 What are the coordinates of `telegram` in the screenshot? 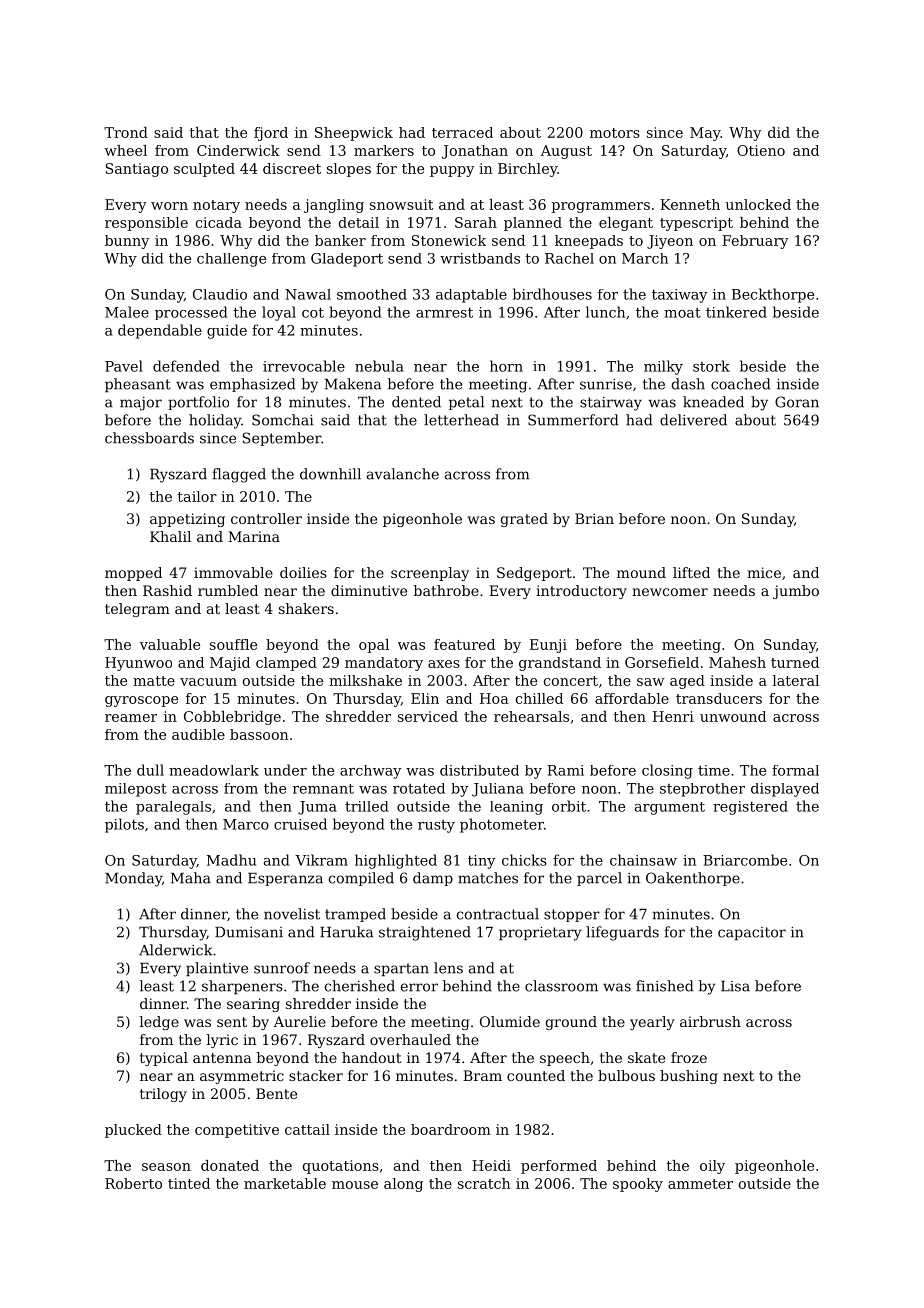 It's located at (137, 610).
